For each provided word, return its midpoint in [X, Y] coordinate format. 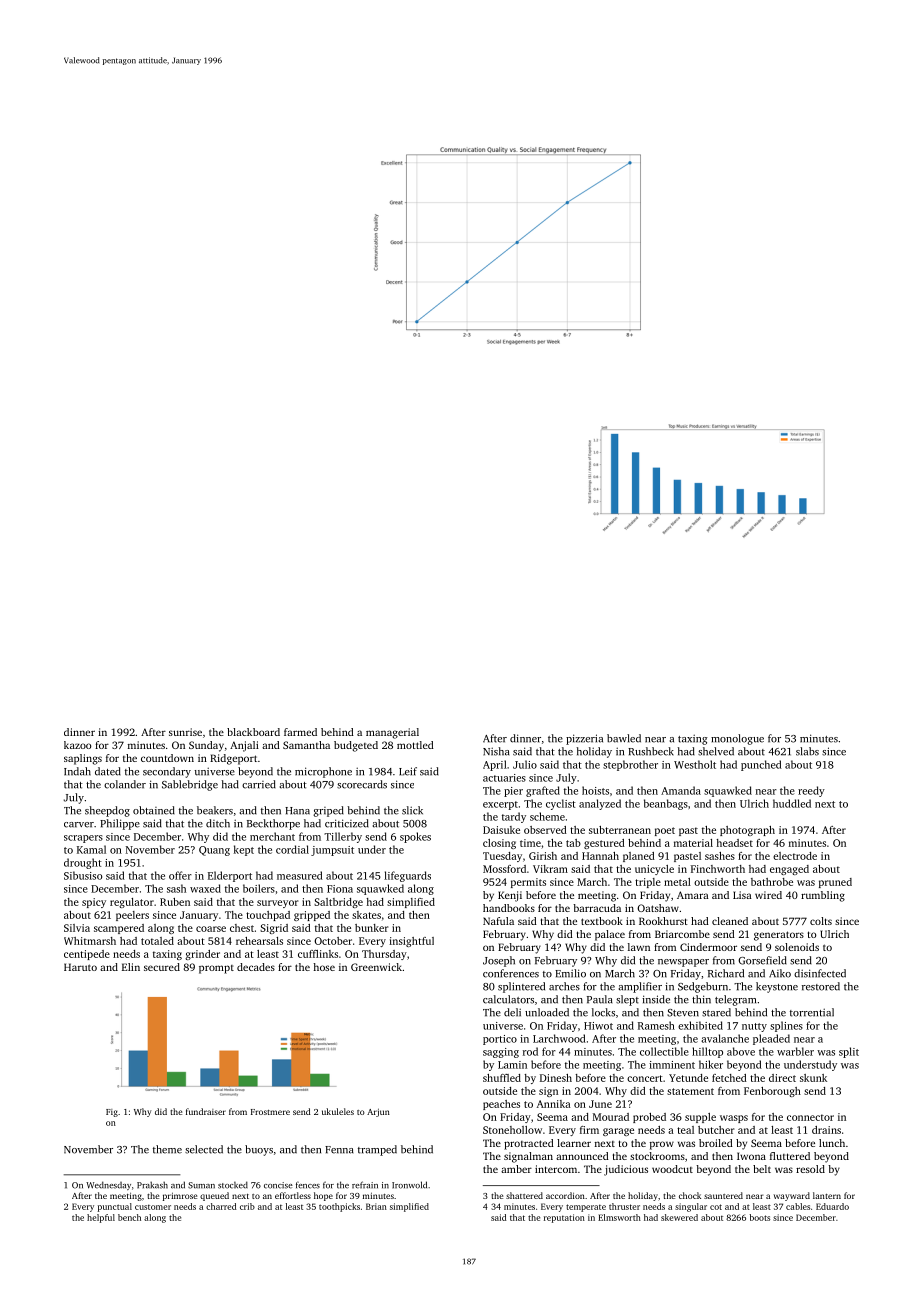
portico [500, 1040]
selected [204, 1149]
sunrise [185, 732]
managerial [392, 733]
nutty [754, 1027]
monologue [737, 739]
